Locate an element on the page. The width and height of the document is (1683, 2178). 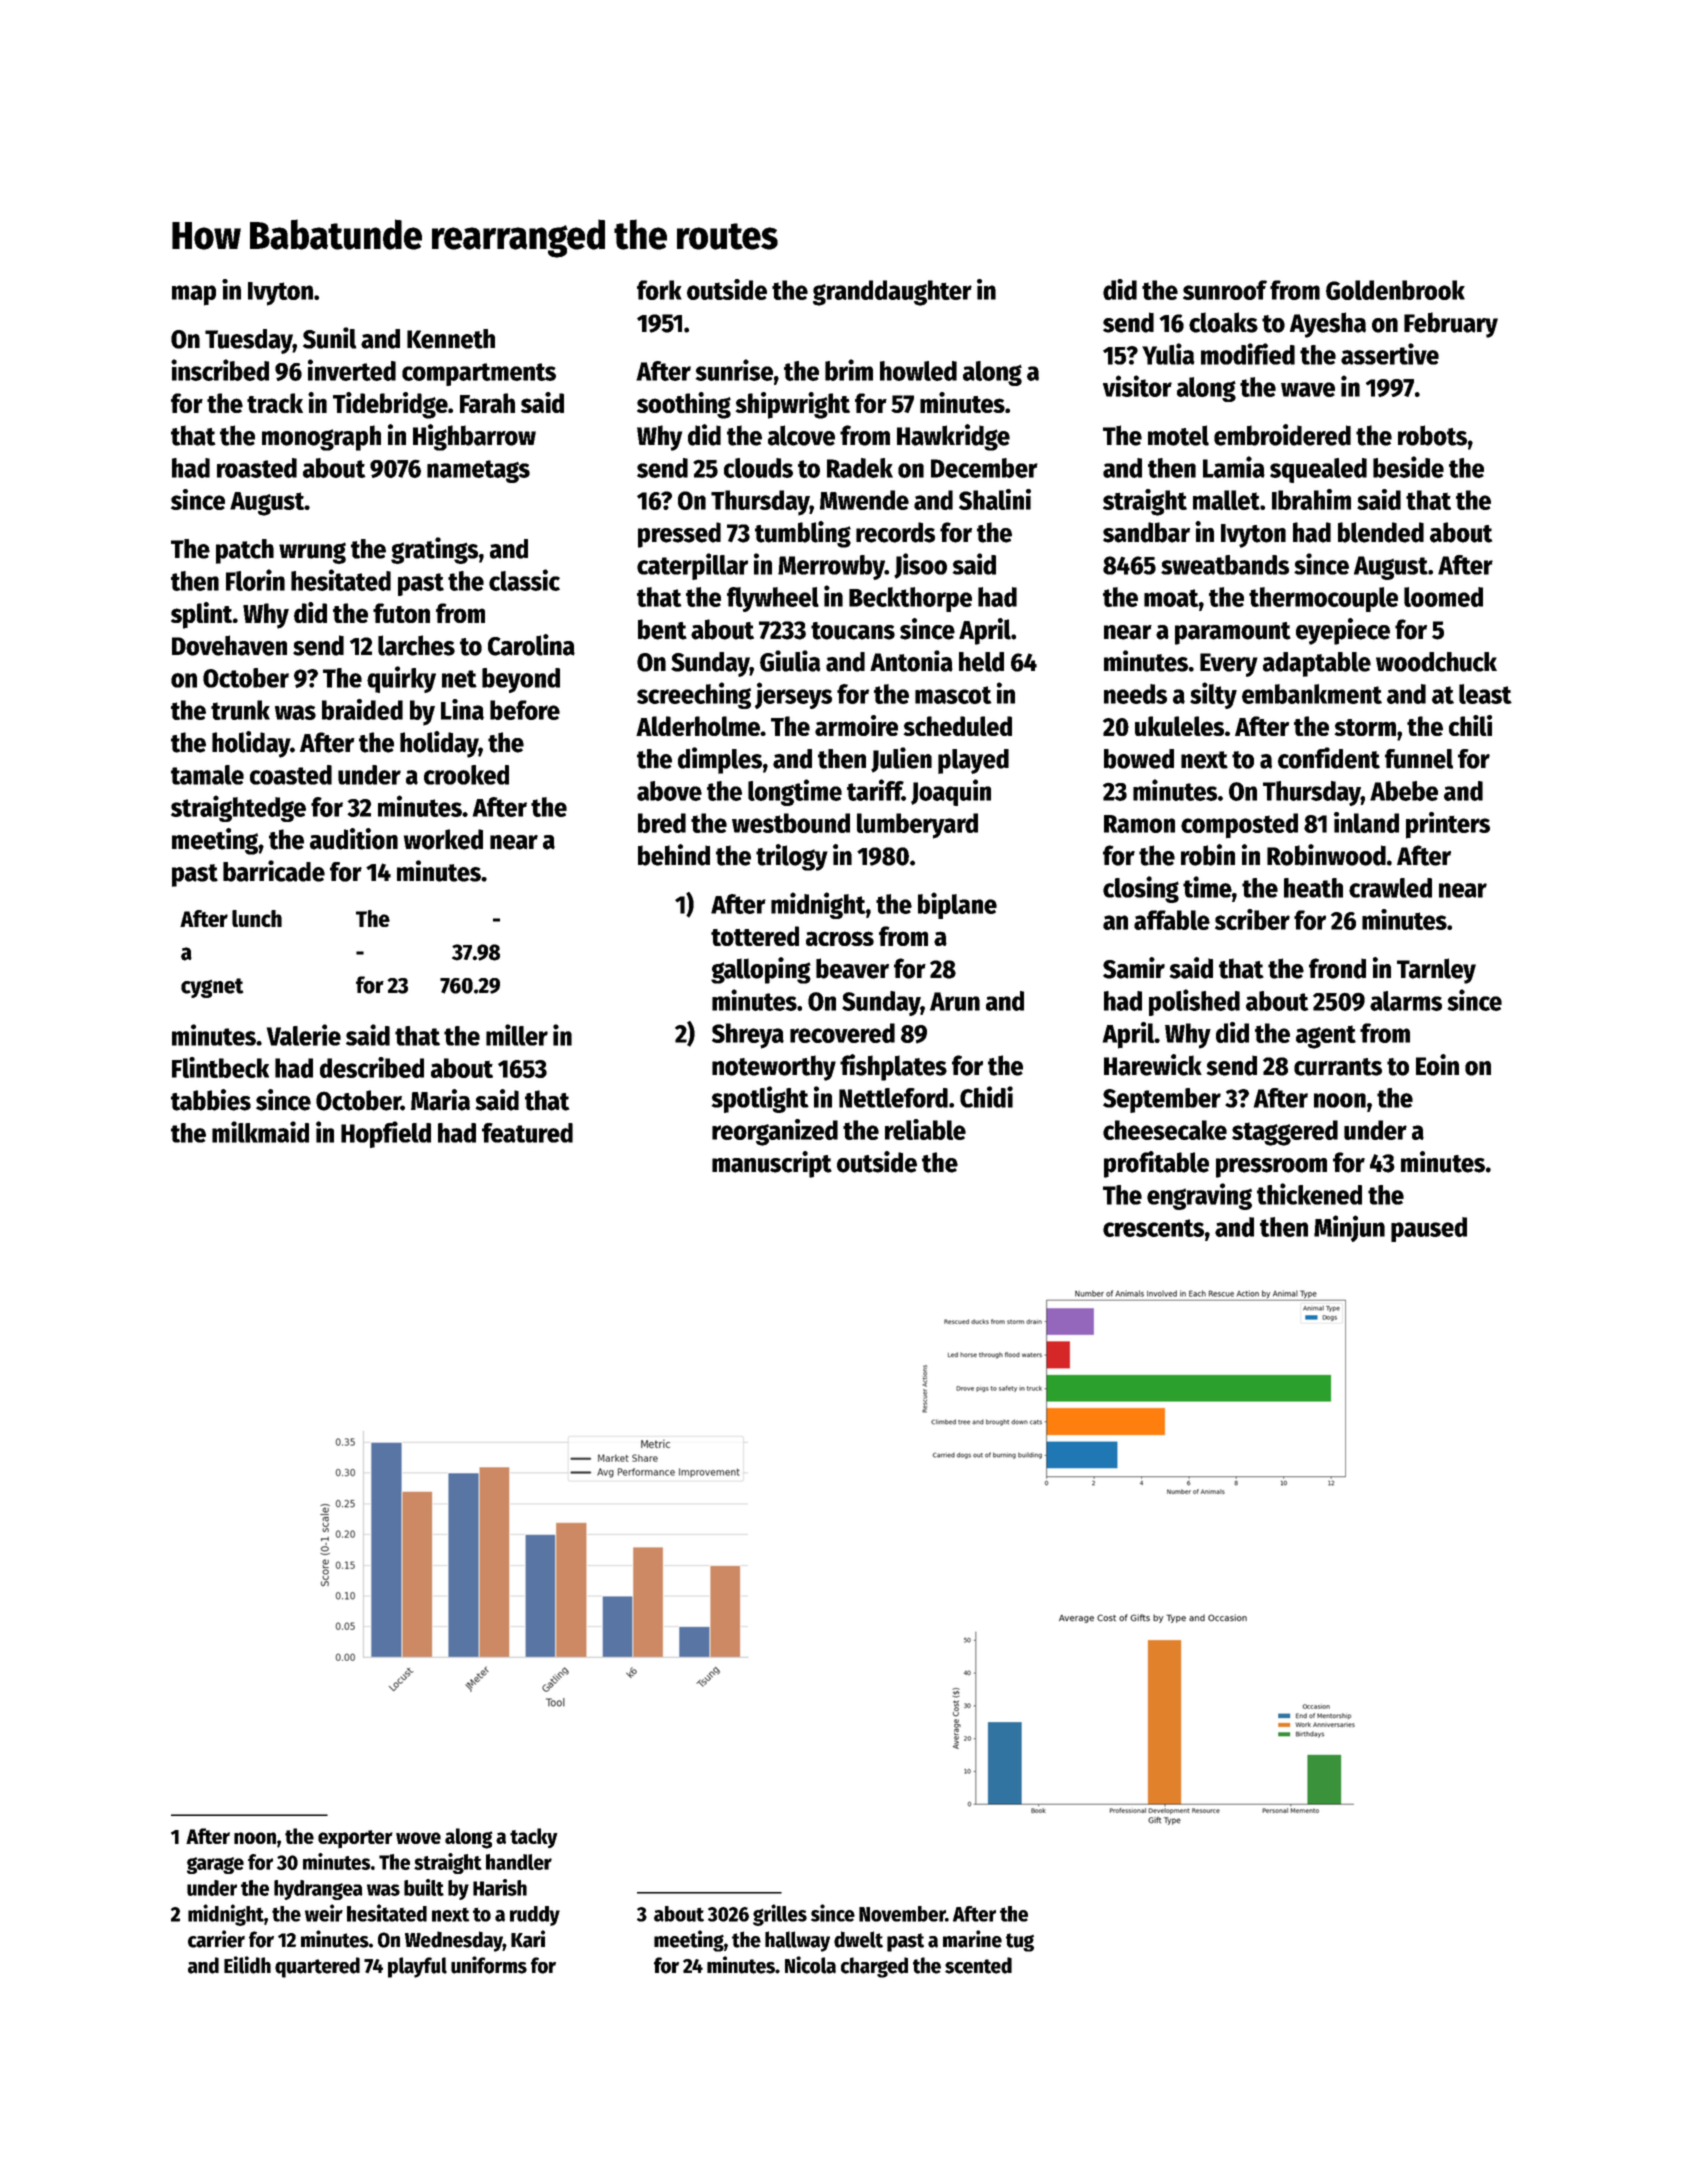
manuscript is located at coordinates (772, 1164).
